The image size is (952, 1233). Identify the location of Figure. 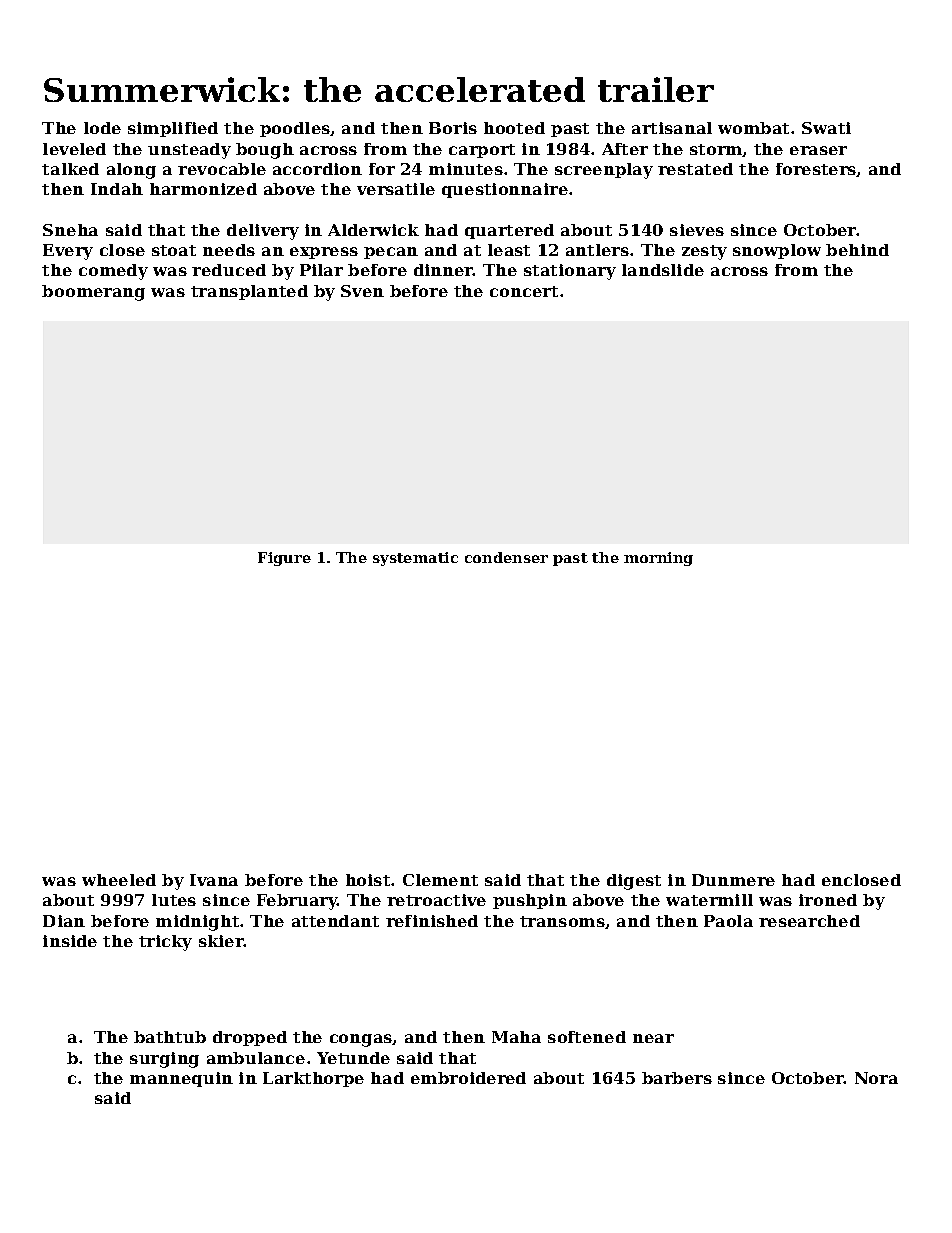
(284, 559).
